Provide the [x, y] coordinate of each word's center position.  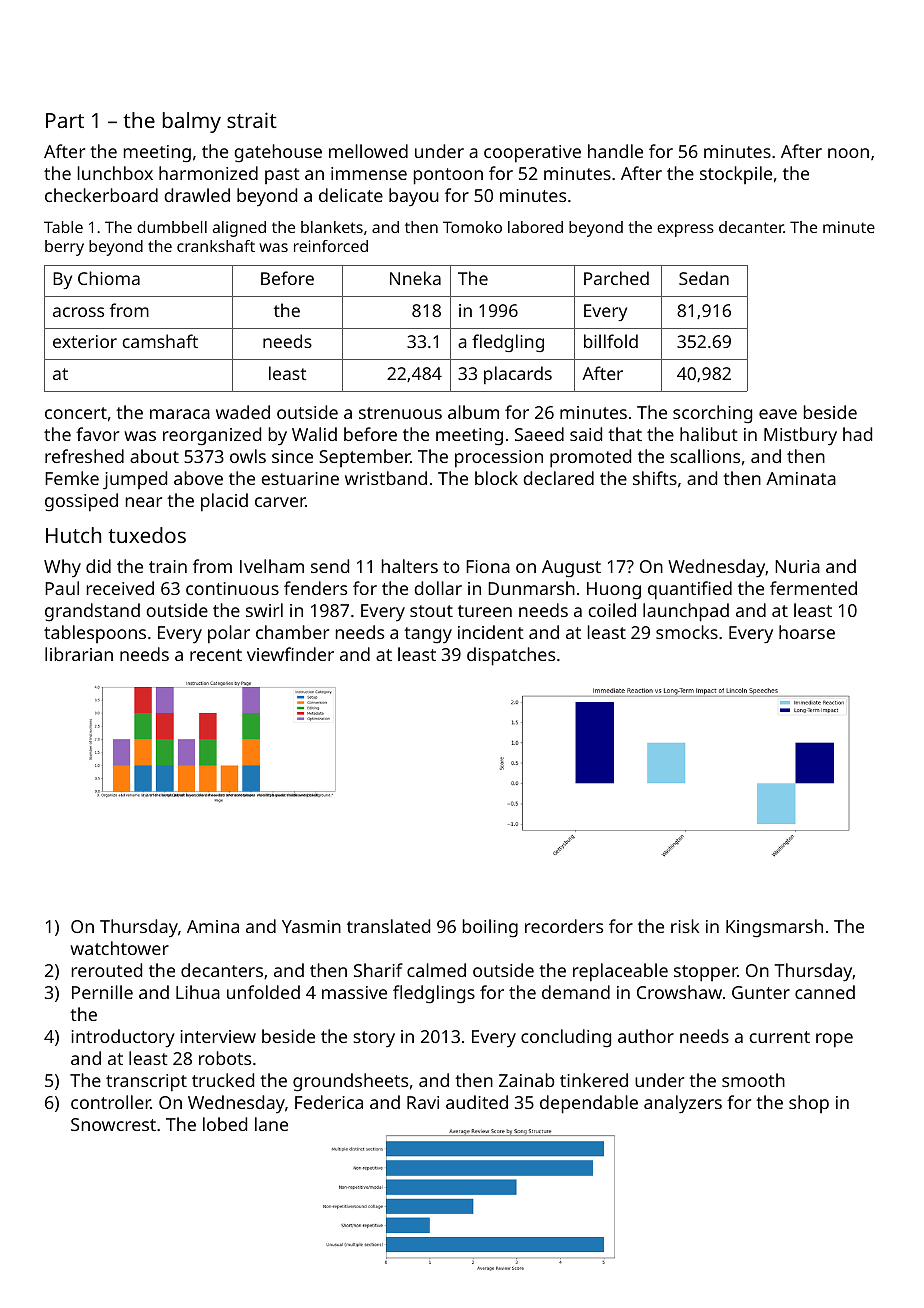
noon [848, 153]
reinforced [331, 246]
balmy [192, 122]
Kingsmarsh [774, 928]
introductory [123, 1038]
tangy [428, 635]
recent [216, 655]
